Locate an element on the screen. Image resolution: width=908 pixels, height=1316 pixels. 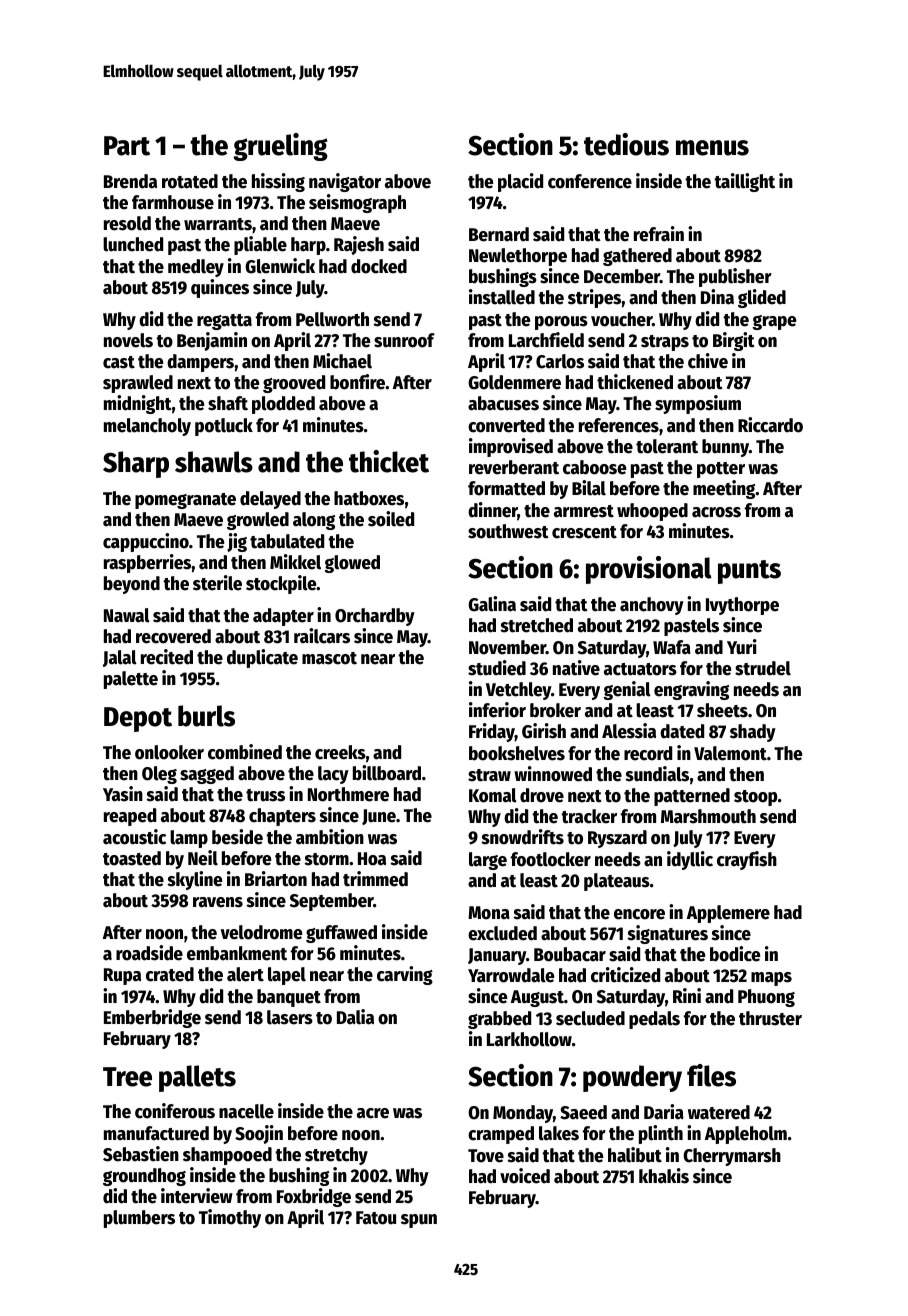
grape is located at coordinates (774, 322).
